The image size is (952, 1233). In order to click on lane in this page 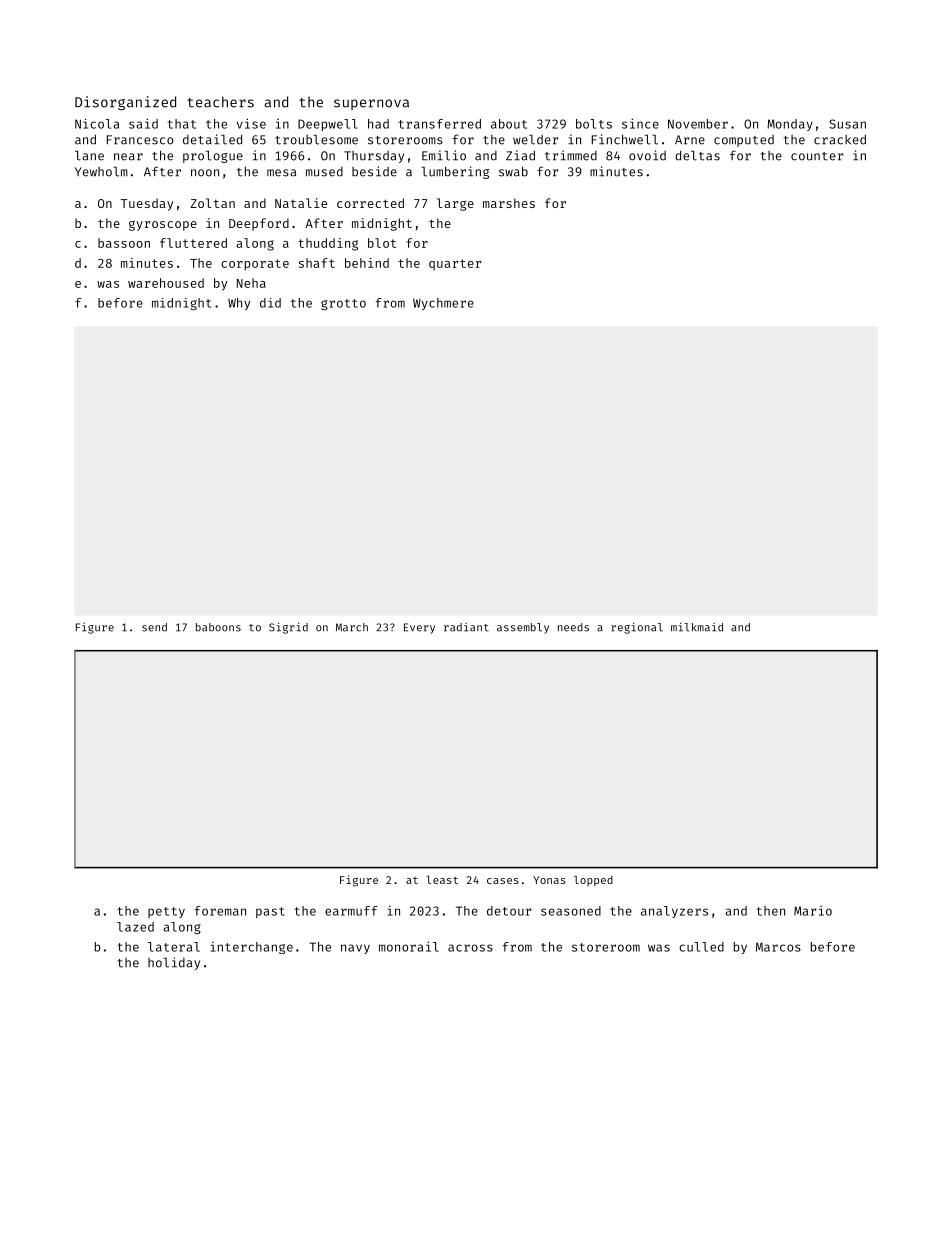, I will do `click(89, 156)`.
